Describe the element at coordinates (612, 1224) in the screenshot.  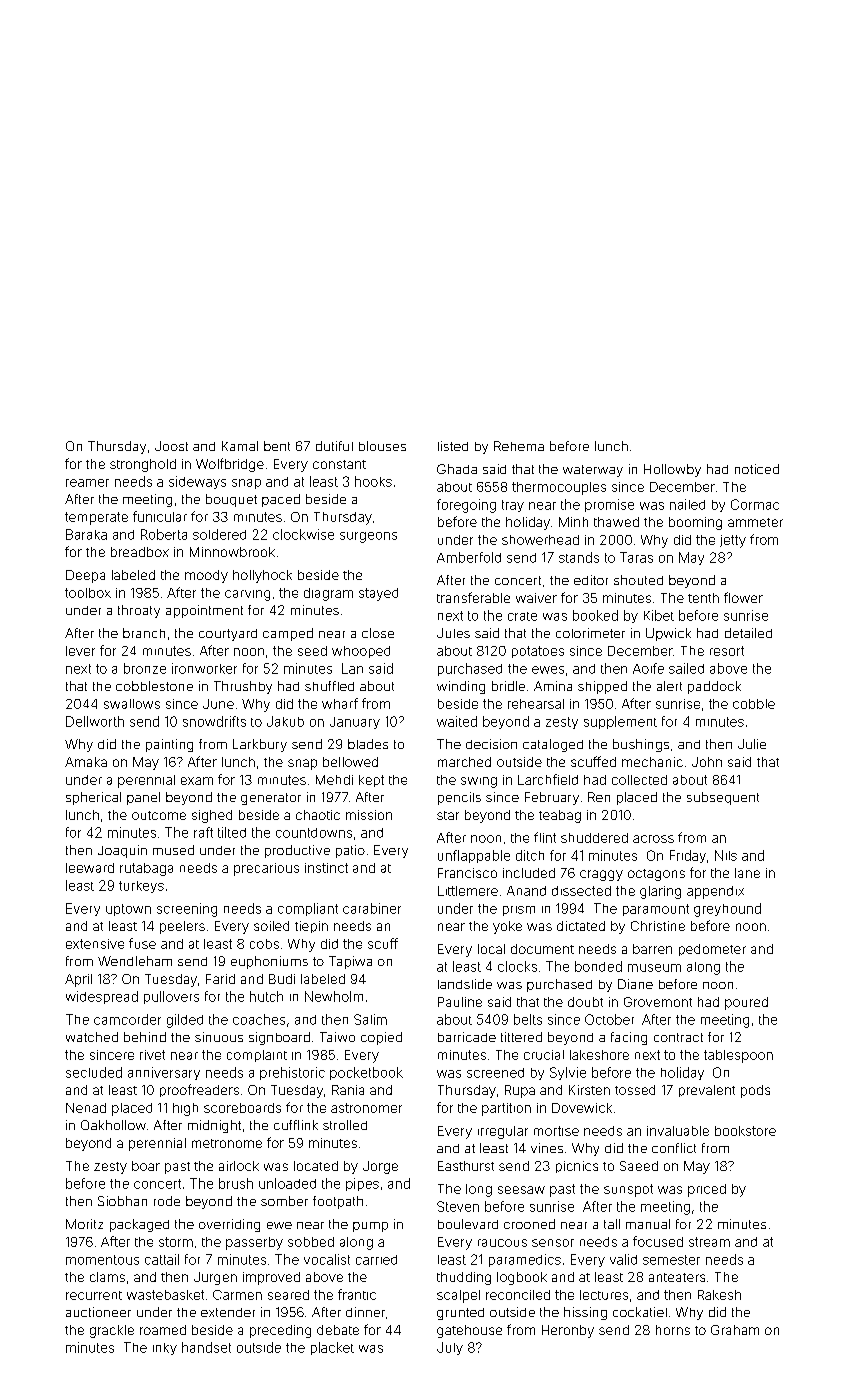
I see `tall` at that location.
